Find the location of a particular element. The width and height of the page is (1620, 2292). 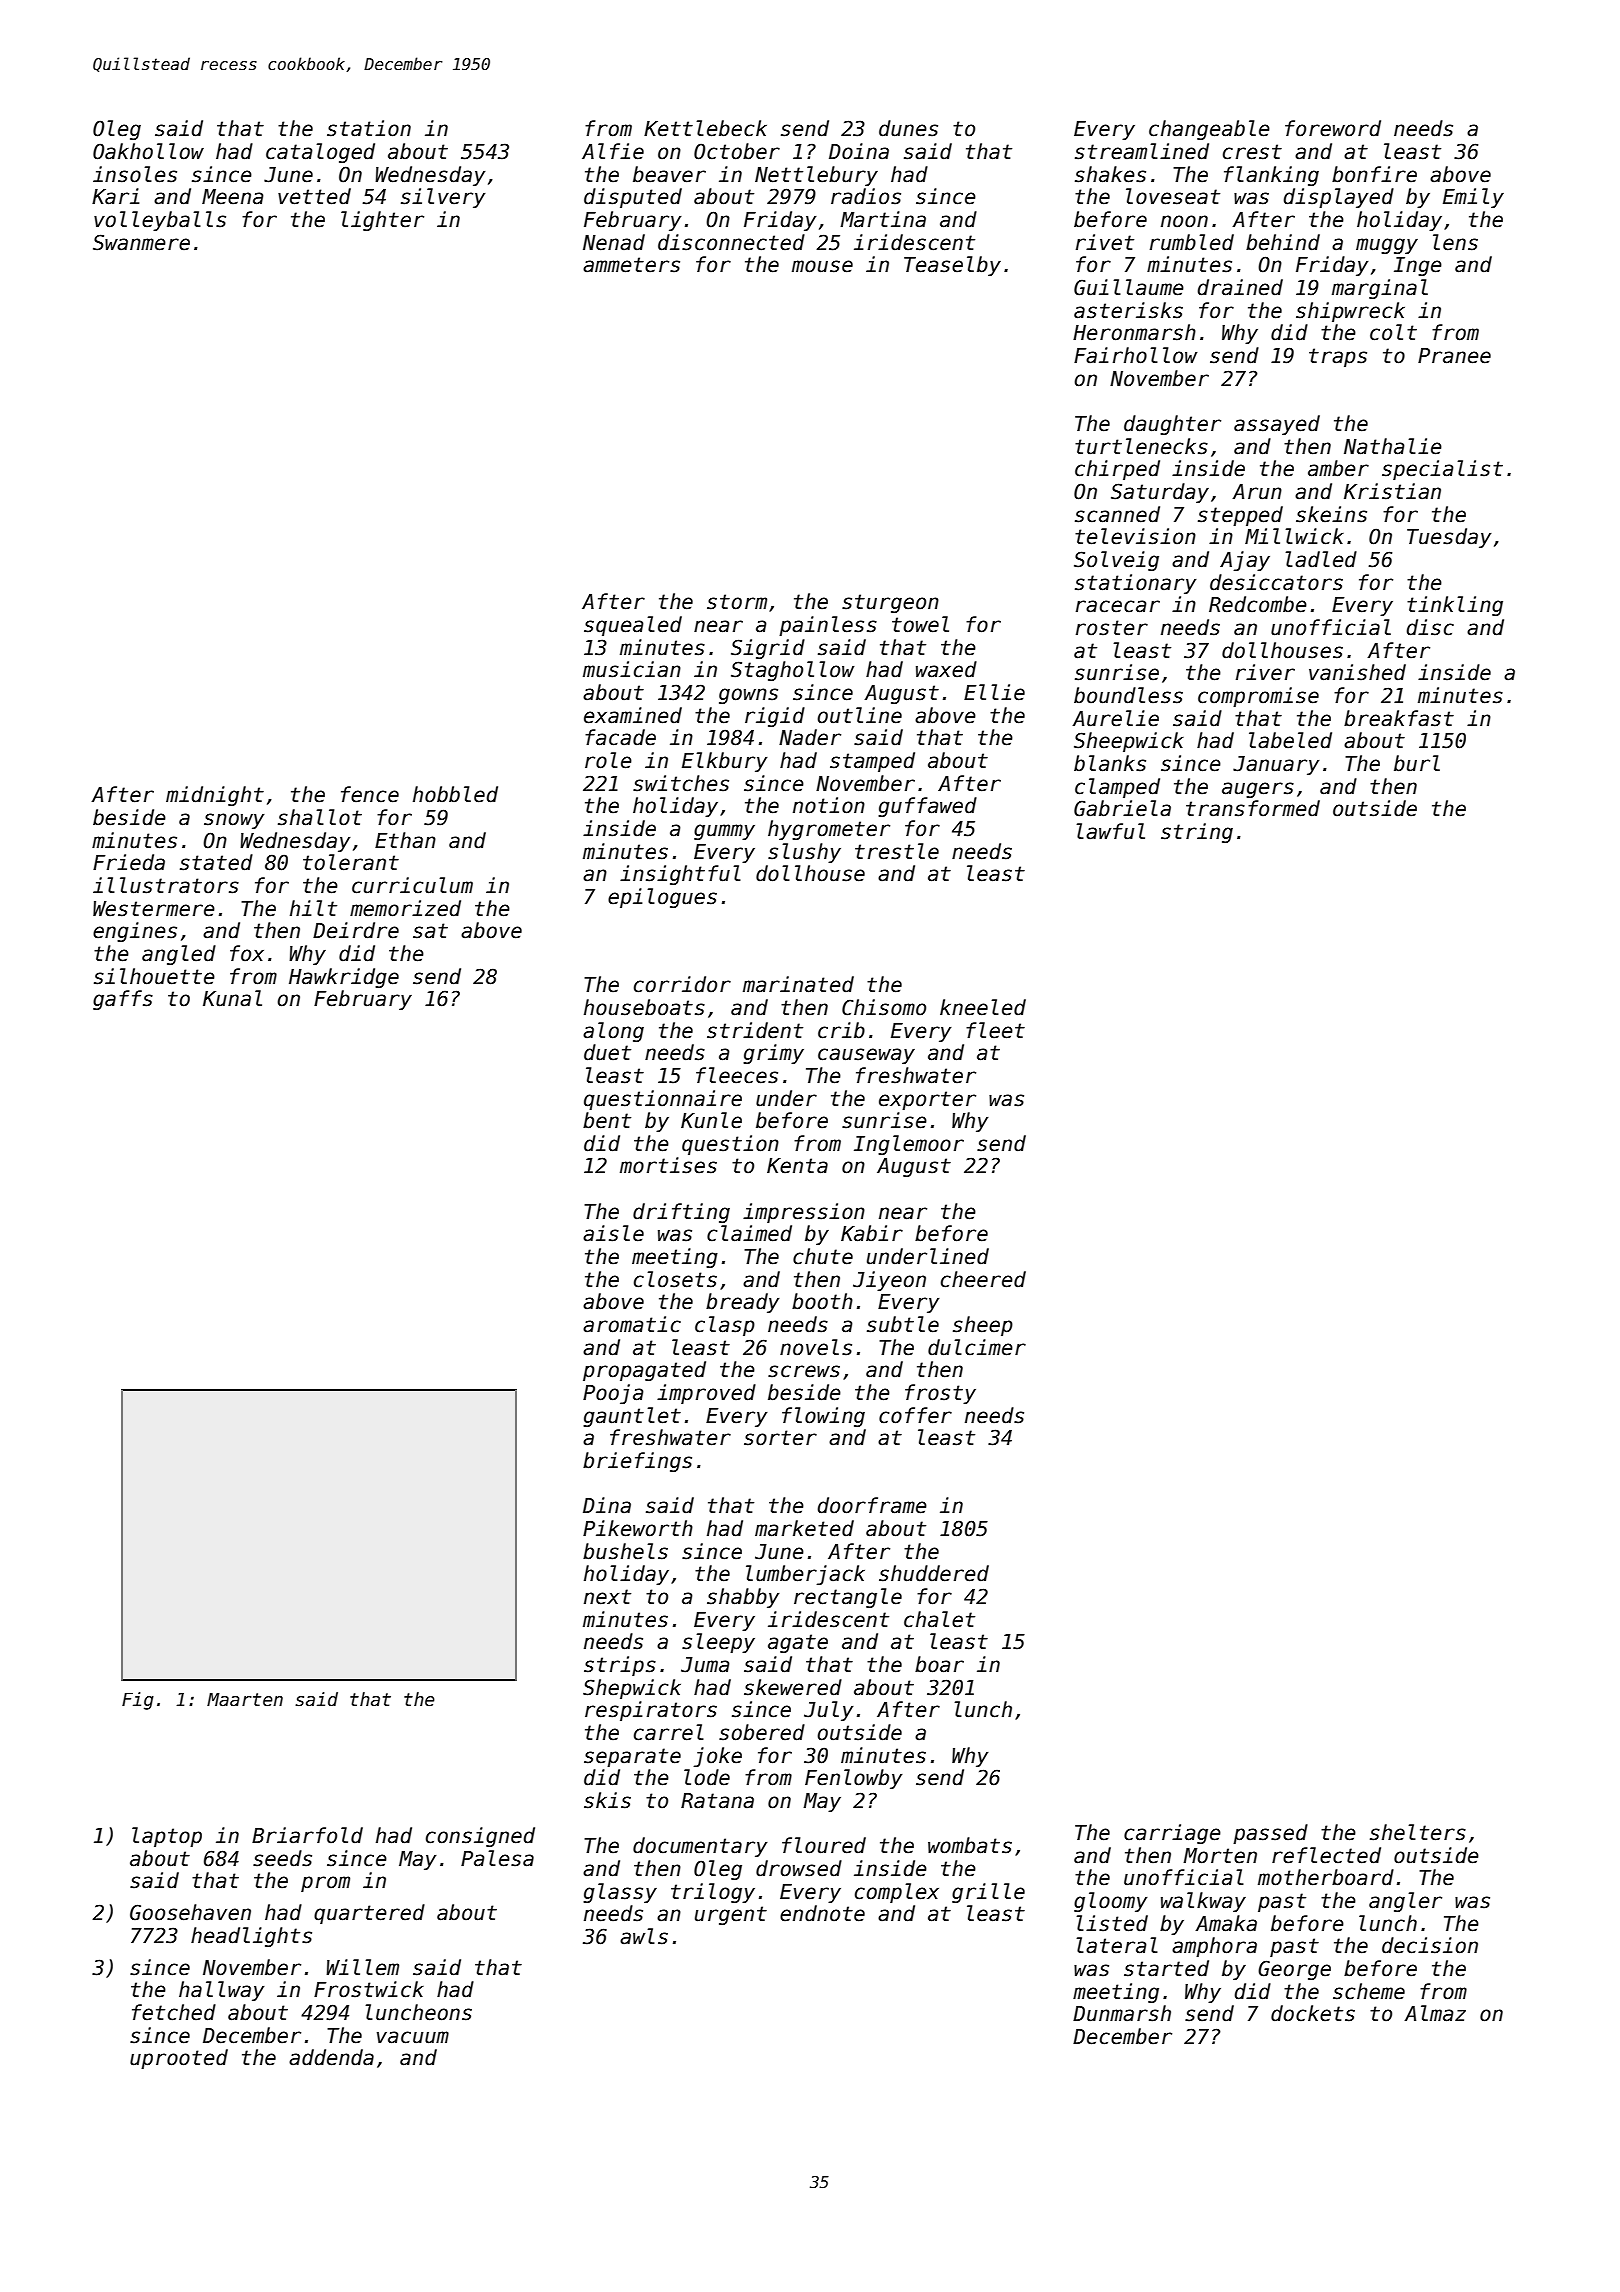

Fairhollow is located at coordinates (1136, 355).
